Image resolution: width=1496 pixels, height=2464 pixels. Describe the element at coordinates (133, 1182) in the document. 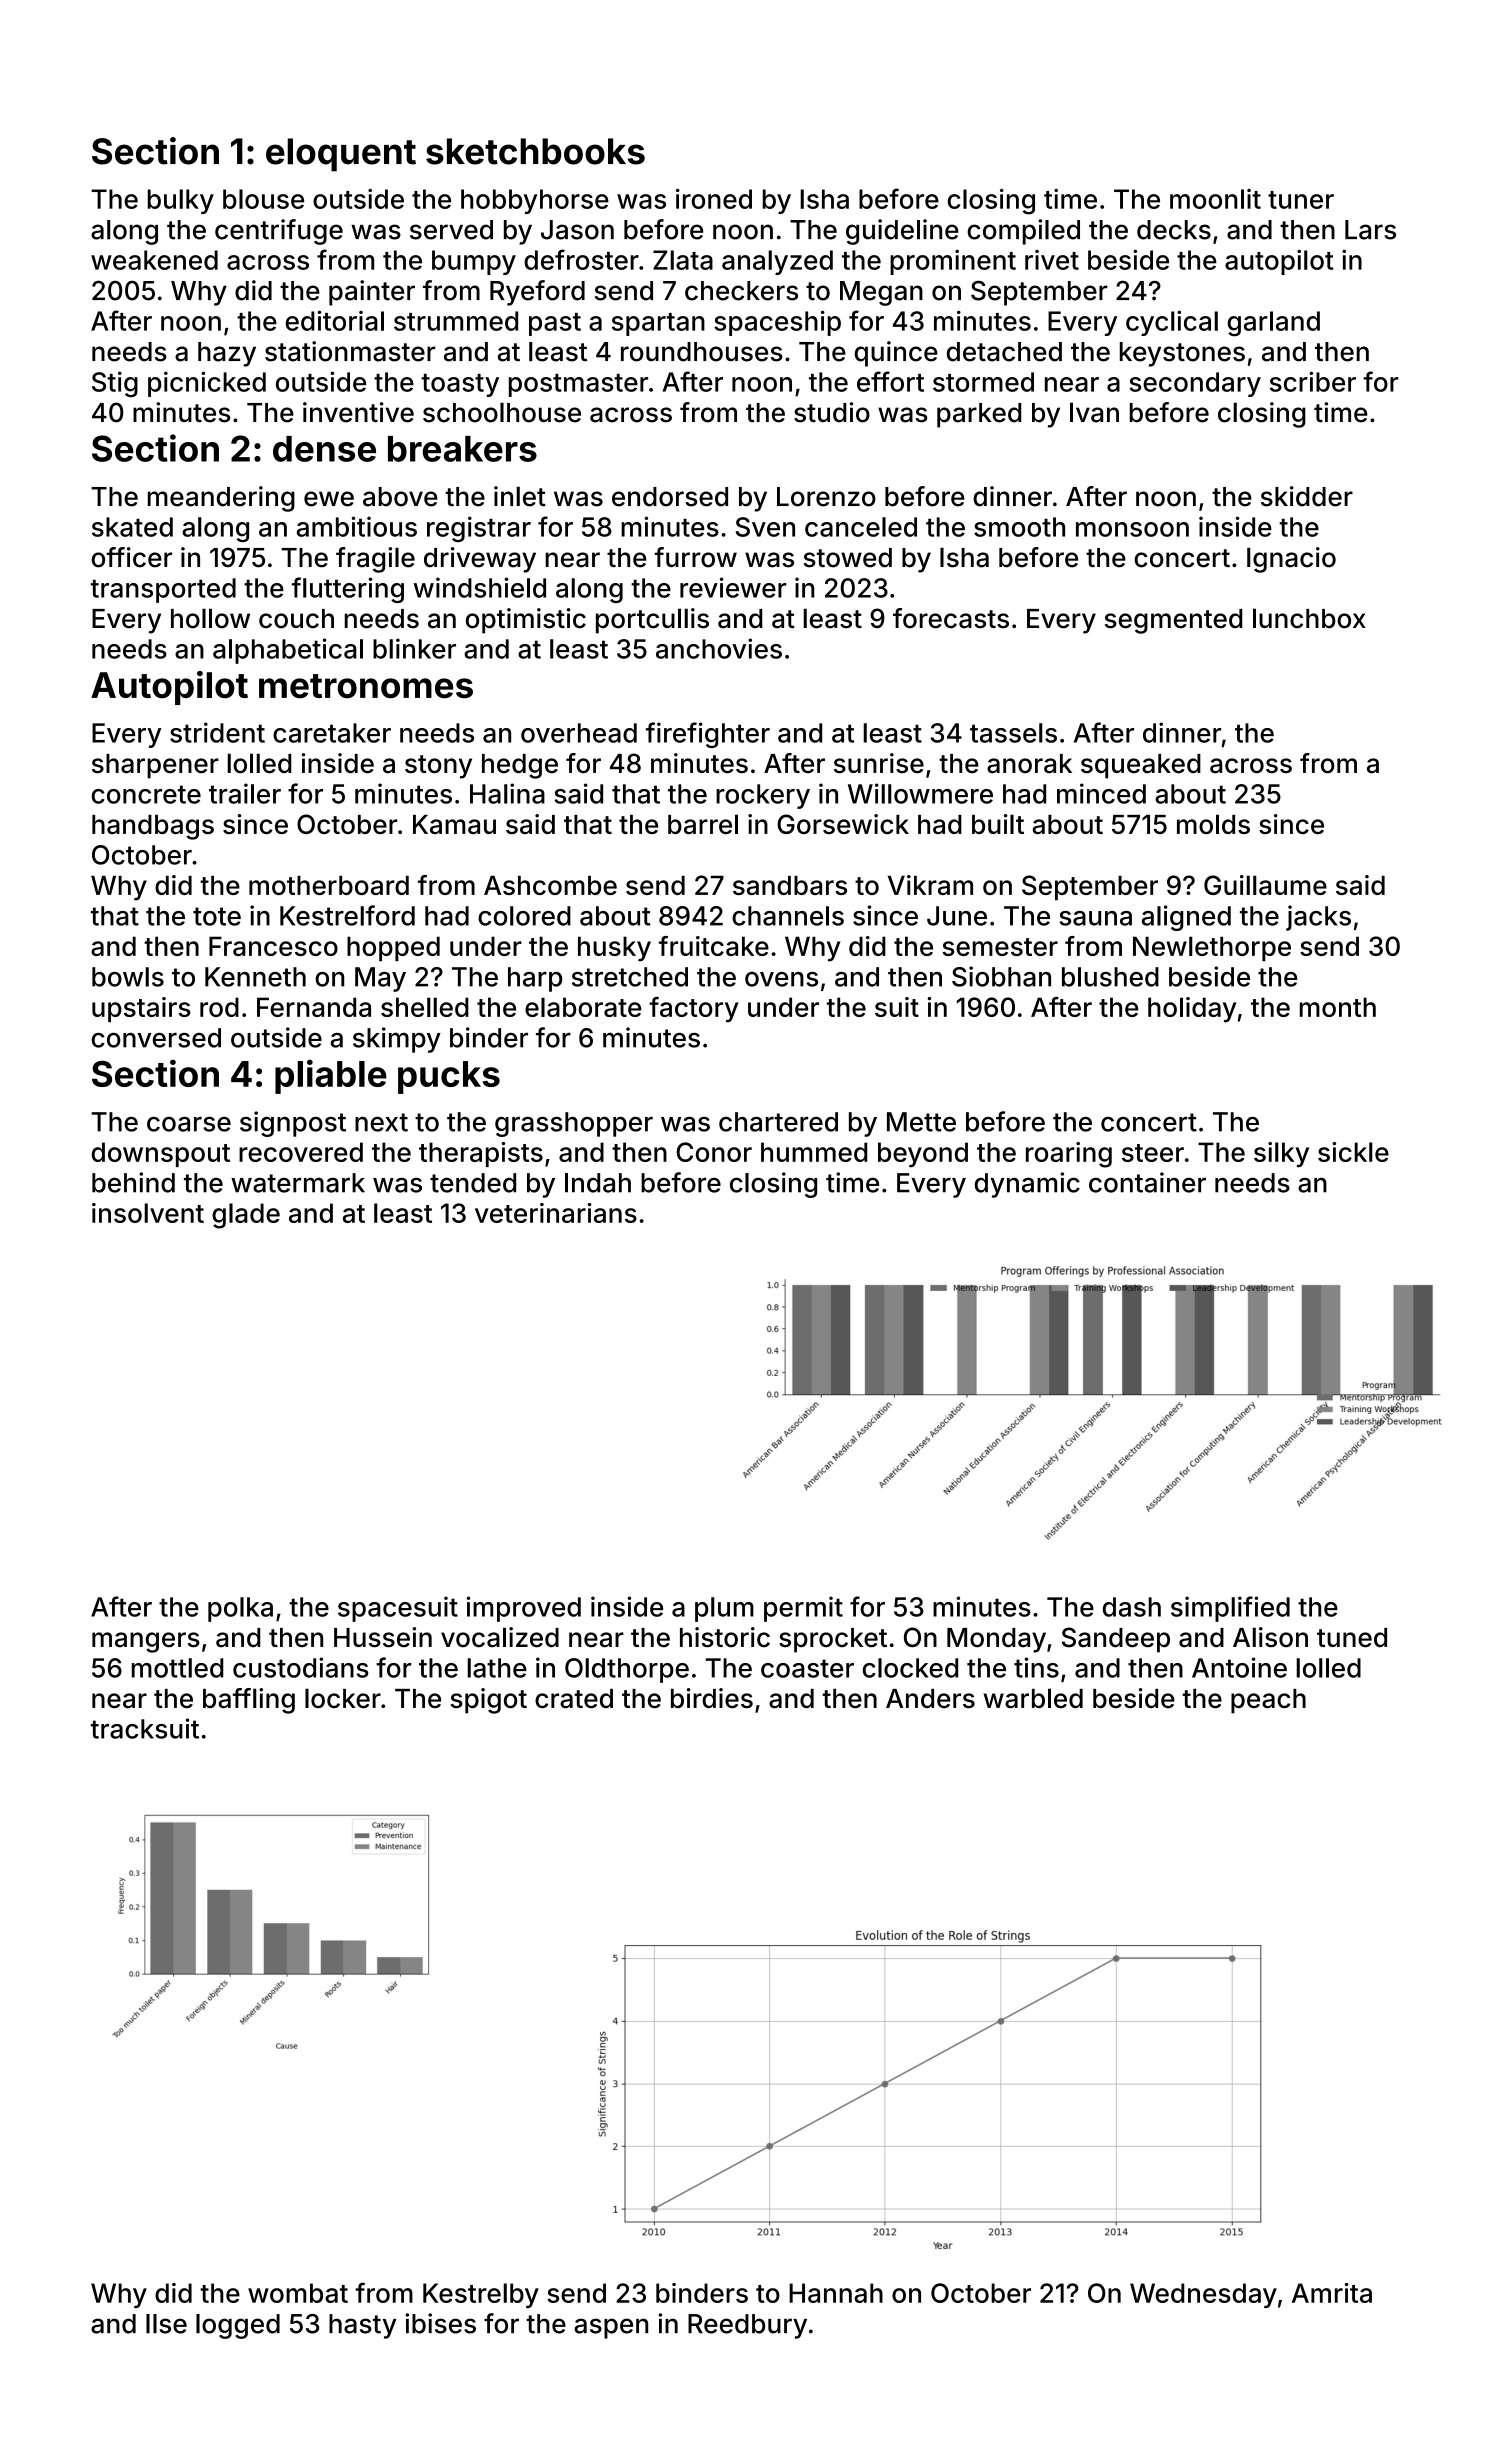

I see `behind` at that location.
